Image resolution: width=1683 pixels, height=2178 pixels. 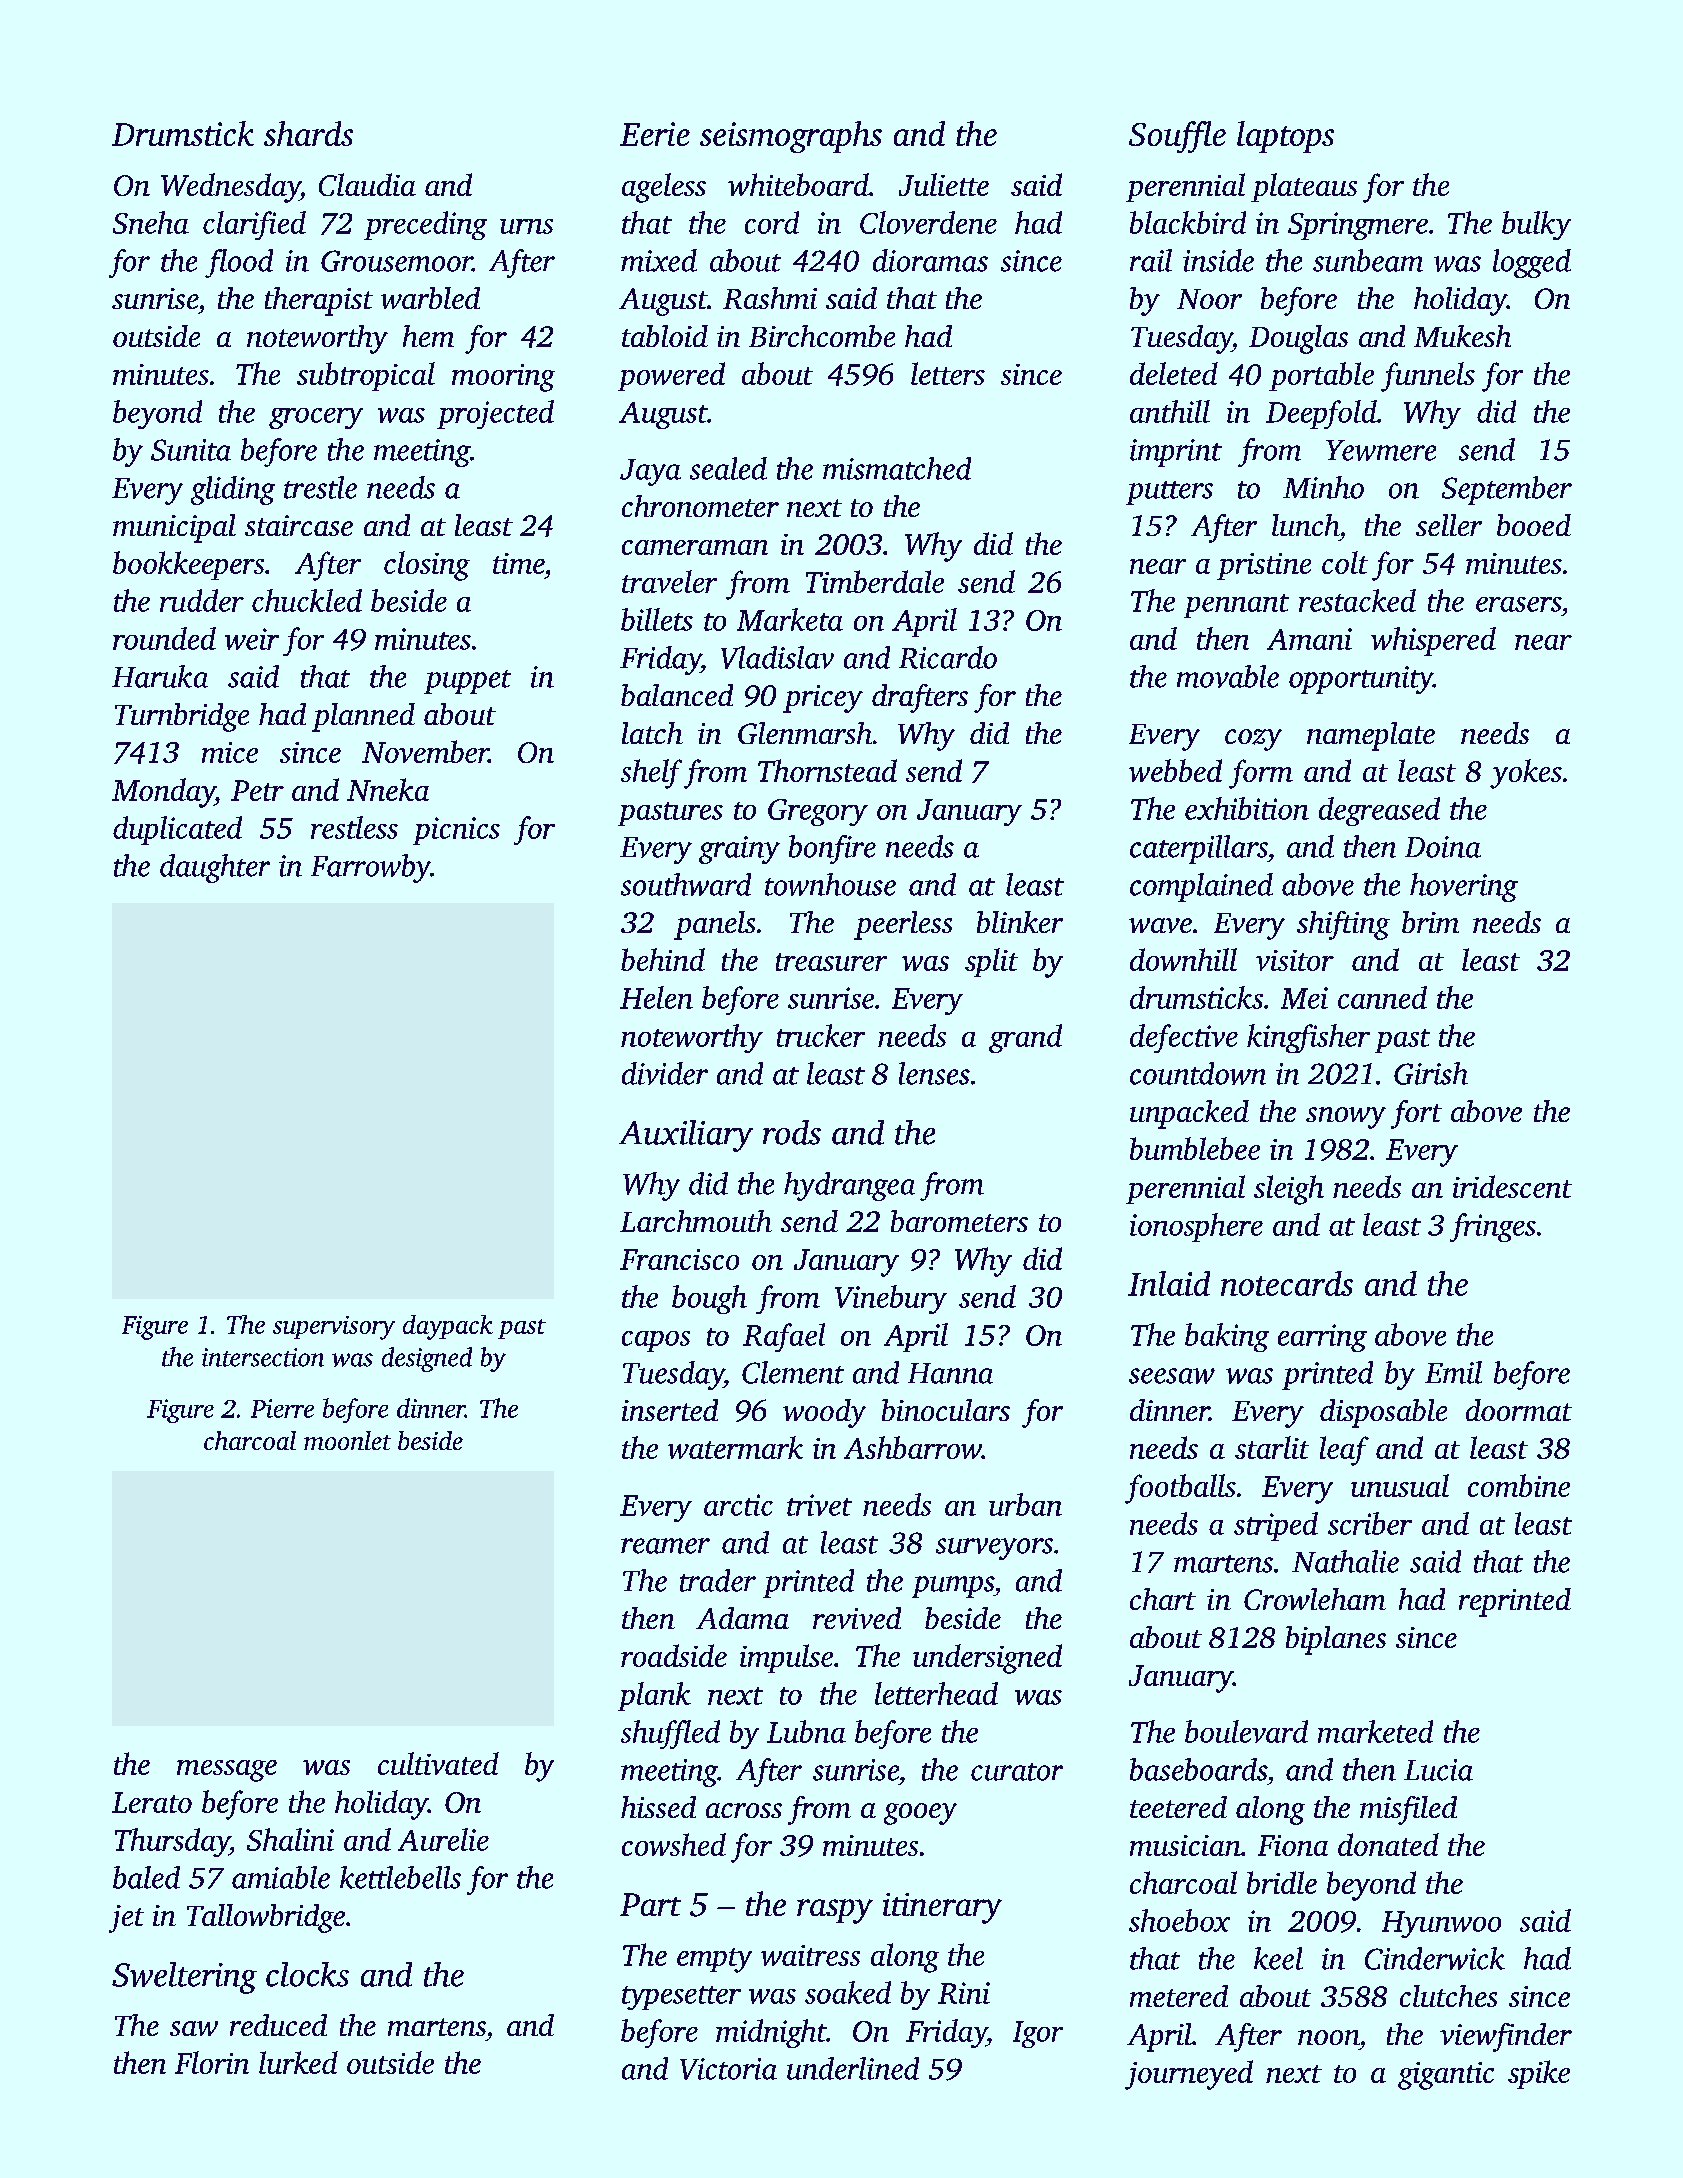 I want to click on Farrowby, so click(x=371, y=868).
